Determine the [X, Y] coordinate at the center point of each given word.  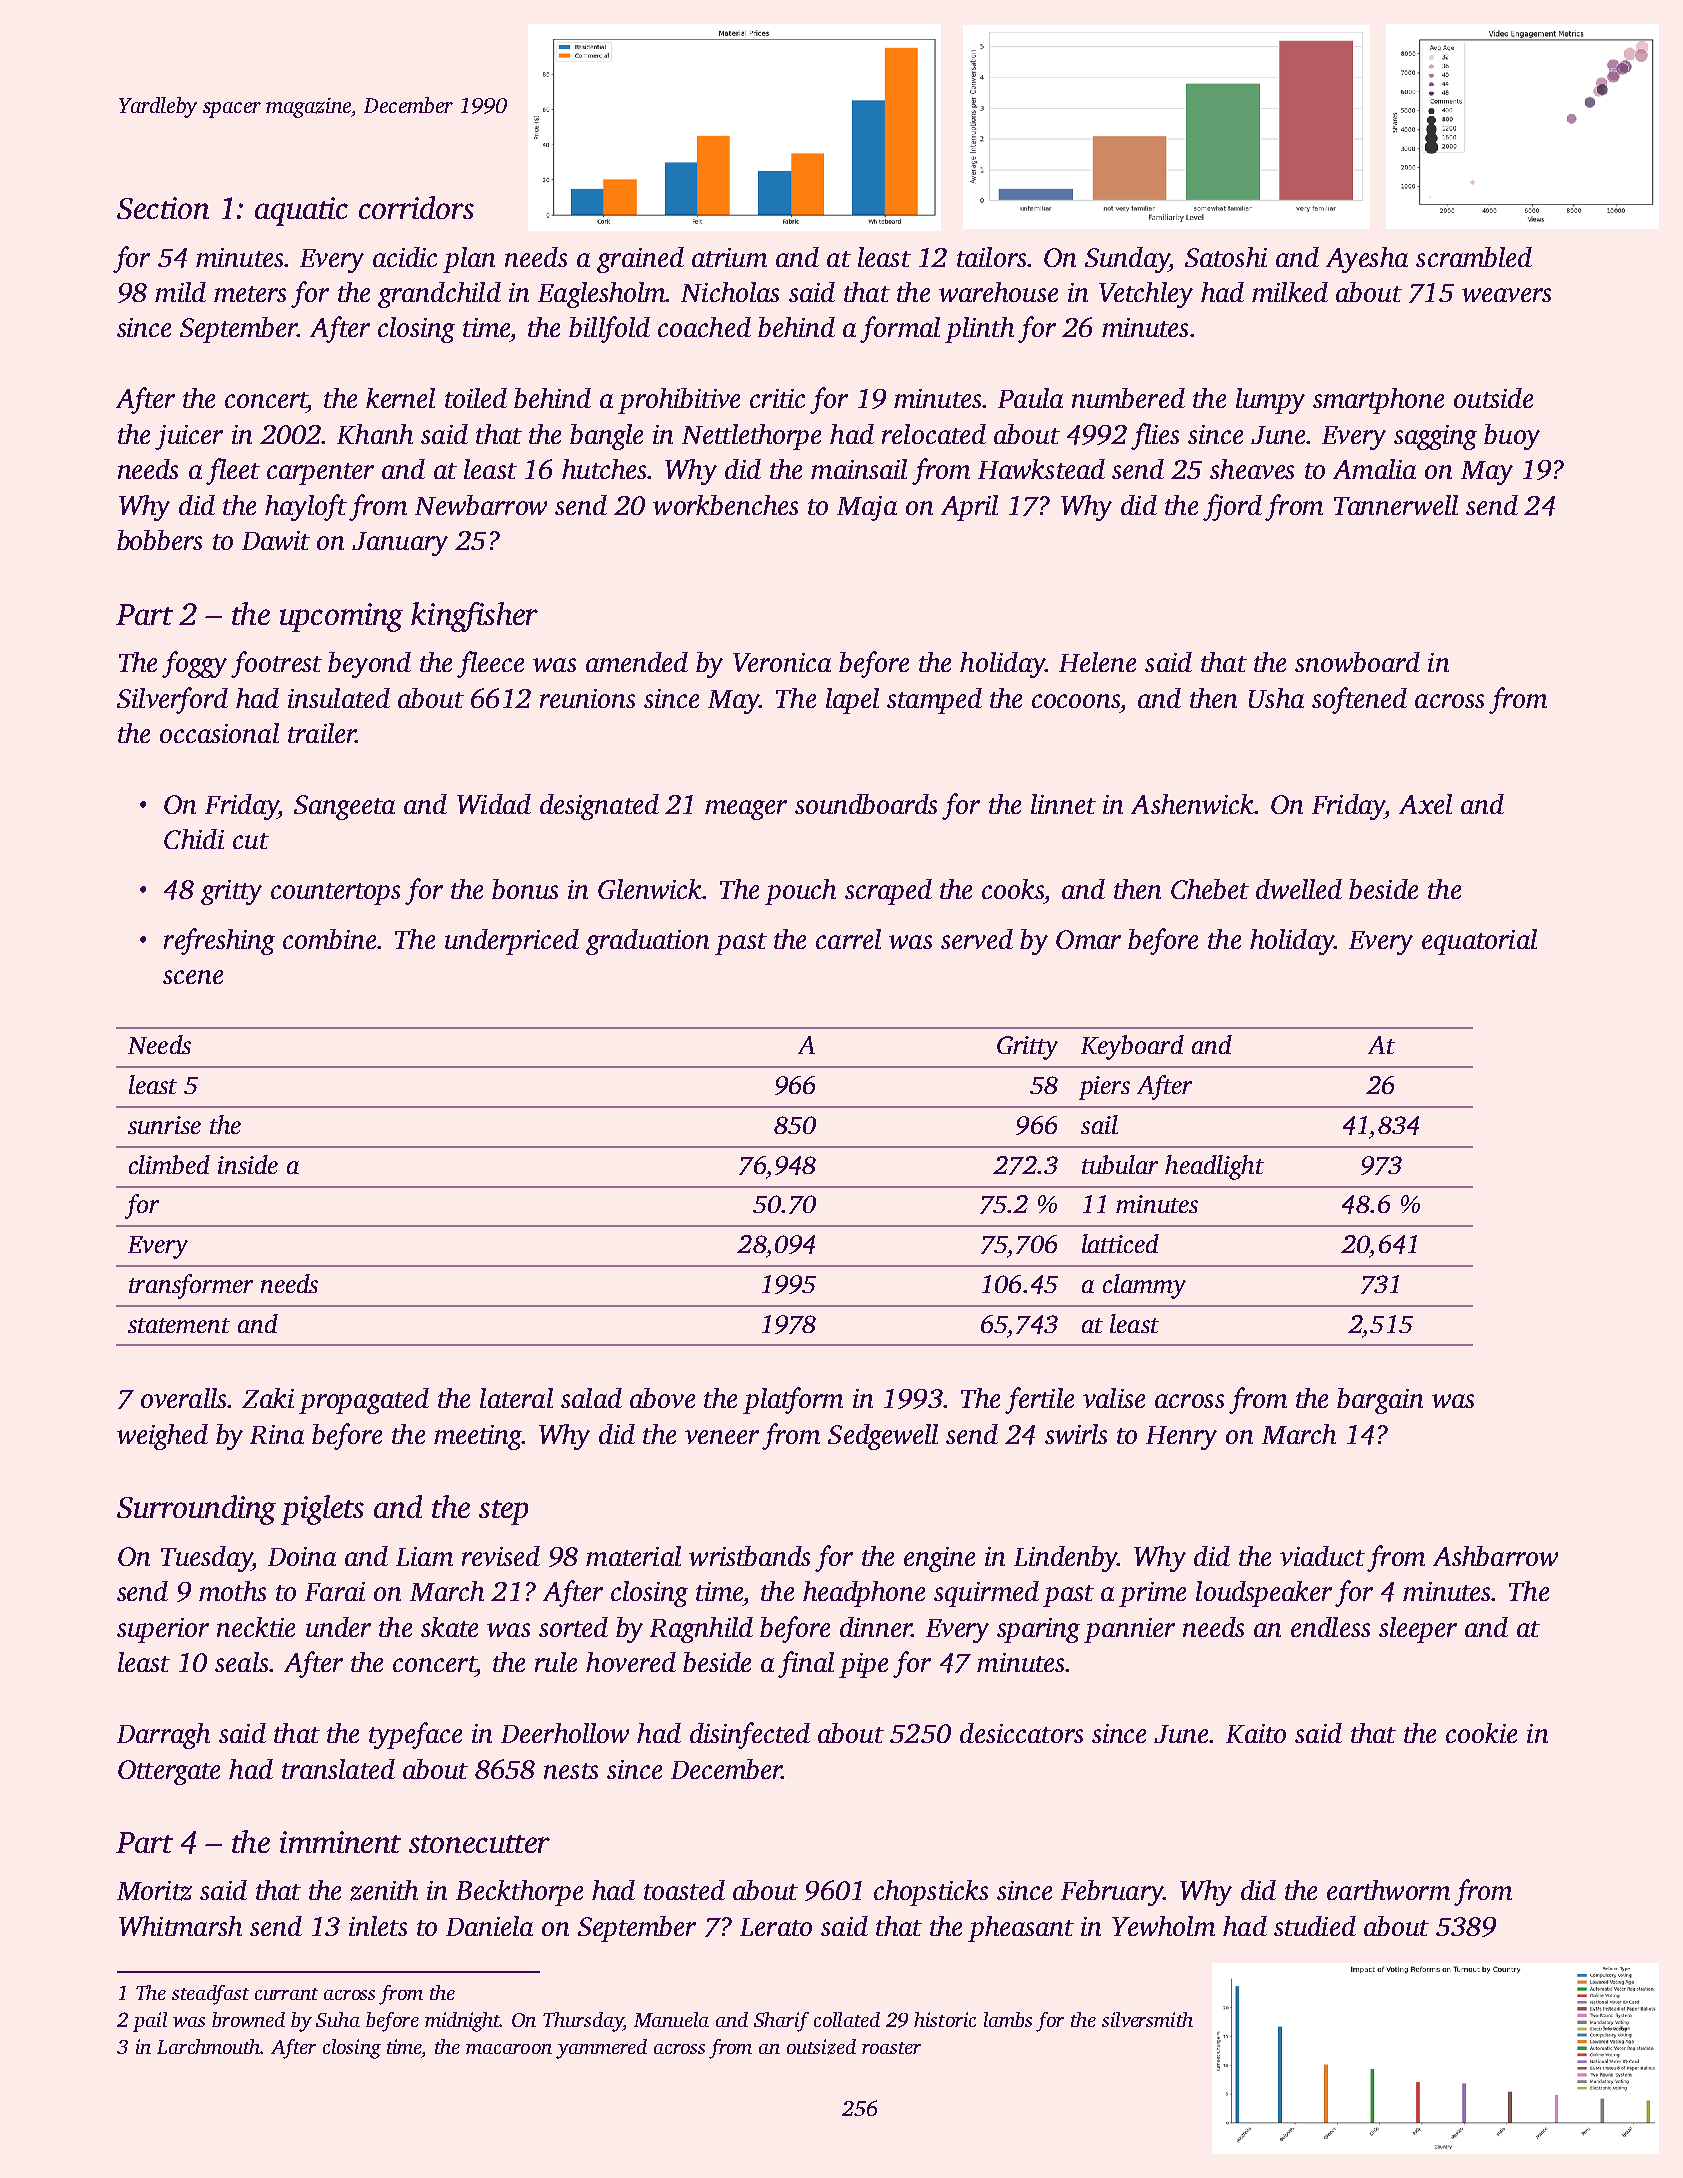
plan [469, 260]
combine [329, 939]
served [977, 939]
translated [338, 1769]
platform [793, 1400]
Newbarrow [481, 505]
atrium [729, 257]
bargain [1380, 1401]
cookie [1481, 1733]
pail [150, 2022]
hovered [631, 1662]
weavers [1506, 295]
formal [900, 329]
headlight [1214, 1167]
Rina [277, 1434]
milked [1290, 292]
